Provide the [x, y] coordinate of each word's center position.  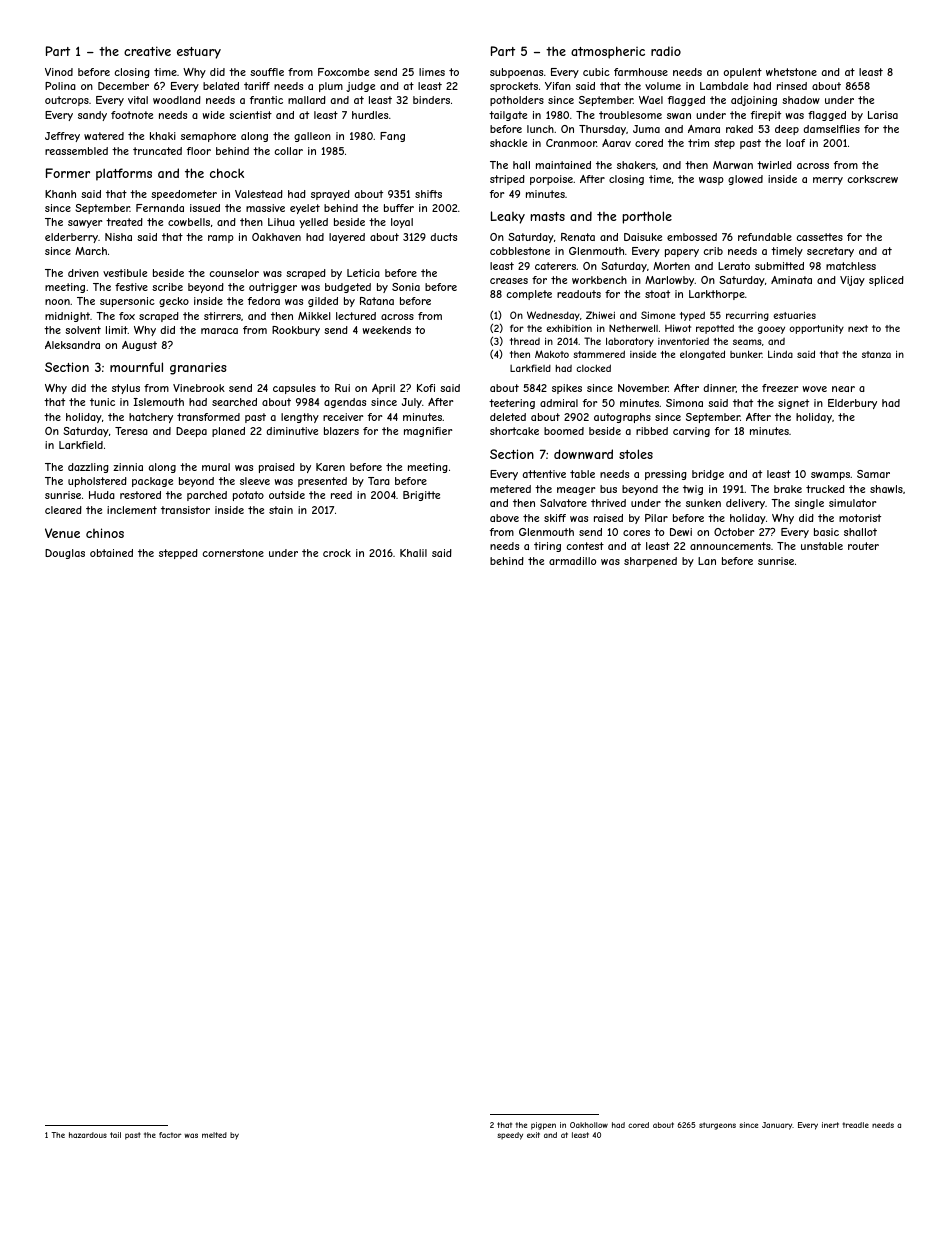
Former [68, 173]
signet [793, 404]
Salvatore [563, 503]
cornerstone [233, 553]
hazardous [88, 1135]
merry [828, 181]
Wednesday [553, 316]
